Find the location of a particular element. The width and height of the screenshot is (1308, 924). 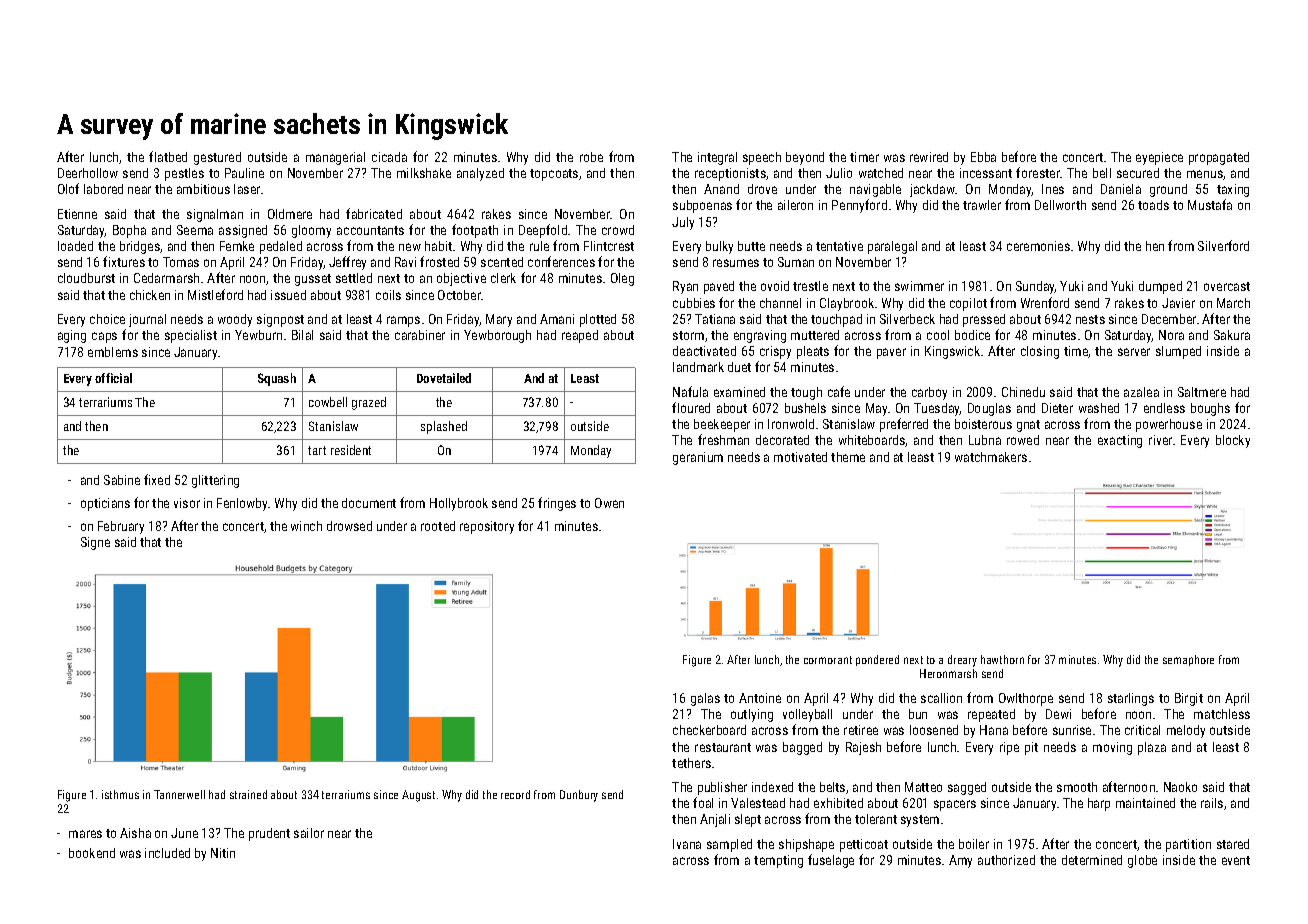

Dewi is located at coordinates (1058, 714).
